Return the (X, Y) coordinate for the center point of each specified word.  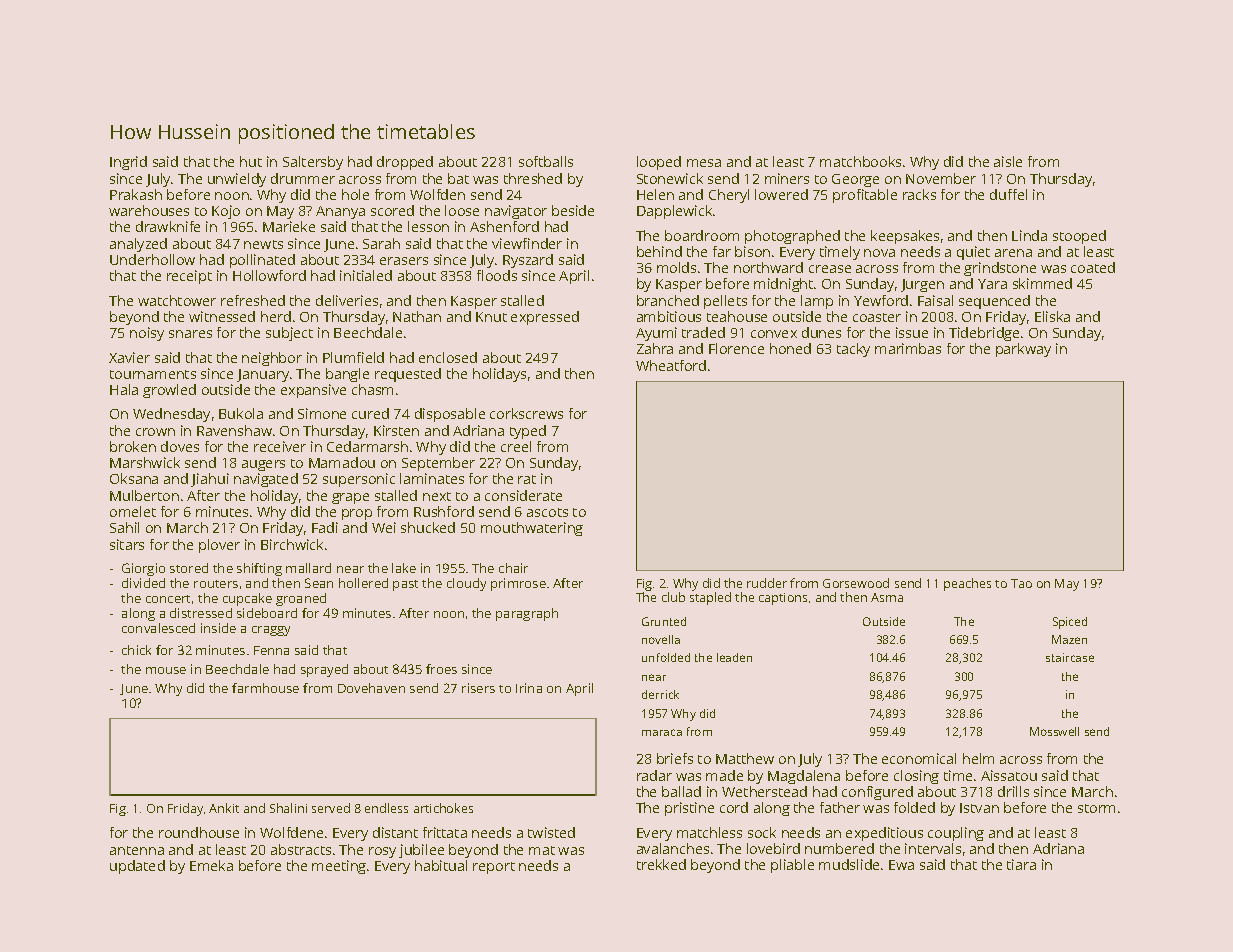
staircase (1070, 657)
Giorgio (143, 569)
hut (251, 161)
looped (659, 163)
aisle (1008, 161)
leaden (734, 657)
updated (137, 867)
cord (734, 807)
